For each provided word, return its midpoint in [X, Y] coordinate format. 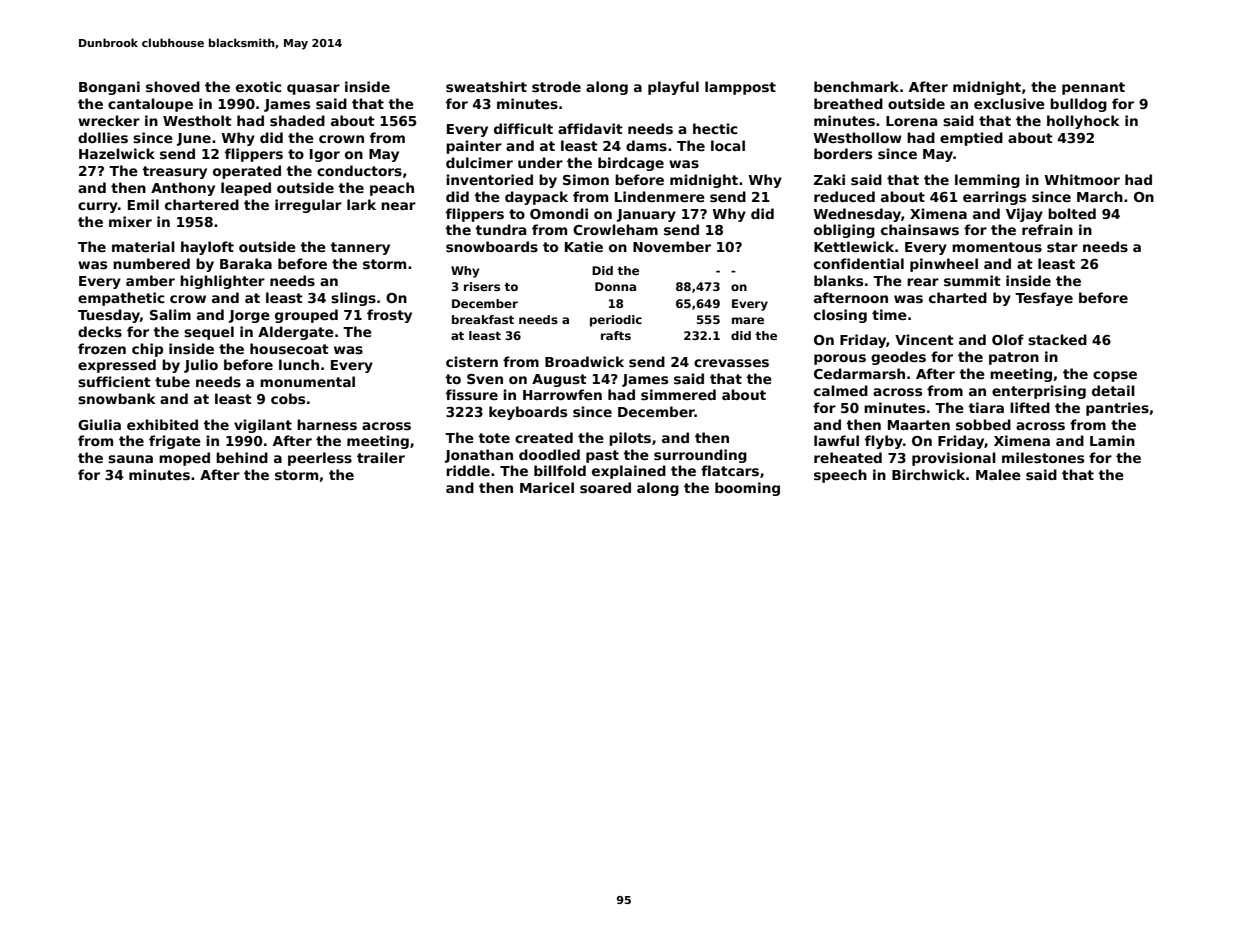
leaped [246, 189]
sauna [130, 459]
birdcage [631, 164]
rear [923, 282]
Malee [998, 474]
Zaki [829, 179]
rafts [616, 335]
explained [629, 472]
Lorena [911, 121]
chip [147, 350]
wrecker [109, 120]
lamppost [740, 88]
